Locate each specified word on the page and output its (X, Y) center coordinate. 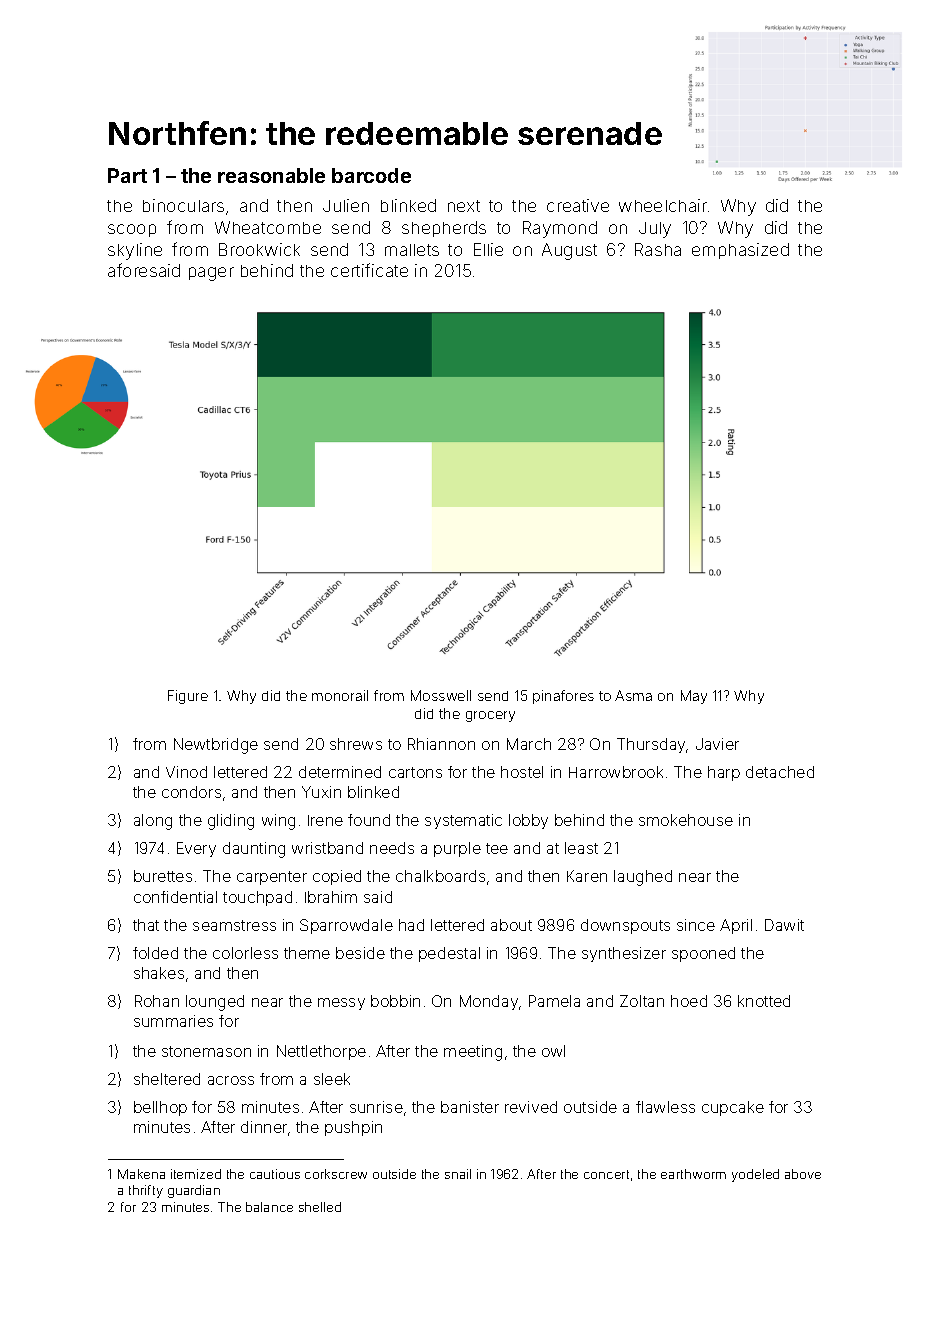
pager (211, 274)
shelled (320, 1207)
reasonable (271, 175)
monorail (340, 695)
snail (458, 1174)
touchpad (257, 898)
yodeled (755, 1175)
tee (497, 848)
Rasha (658, 249)
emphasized (740, 251)
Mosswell (441, 695)
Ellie (488, 249)
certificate (369, 270)
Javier (717, 744)
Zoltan (642, 1001)
